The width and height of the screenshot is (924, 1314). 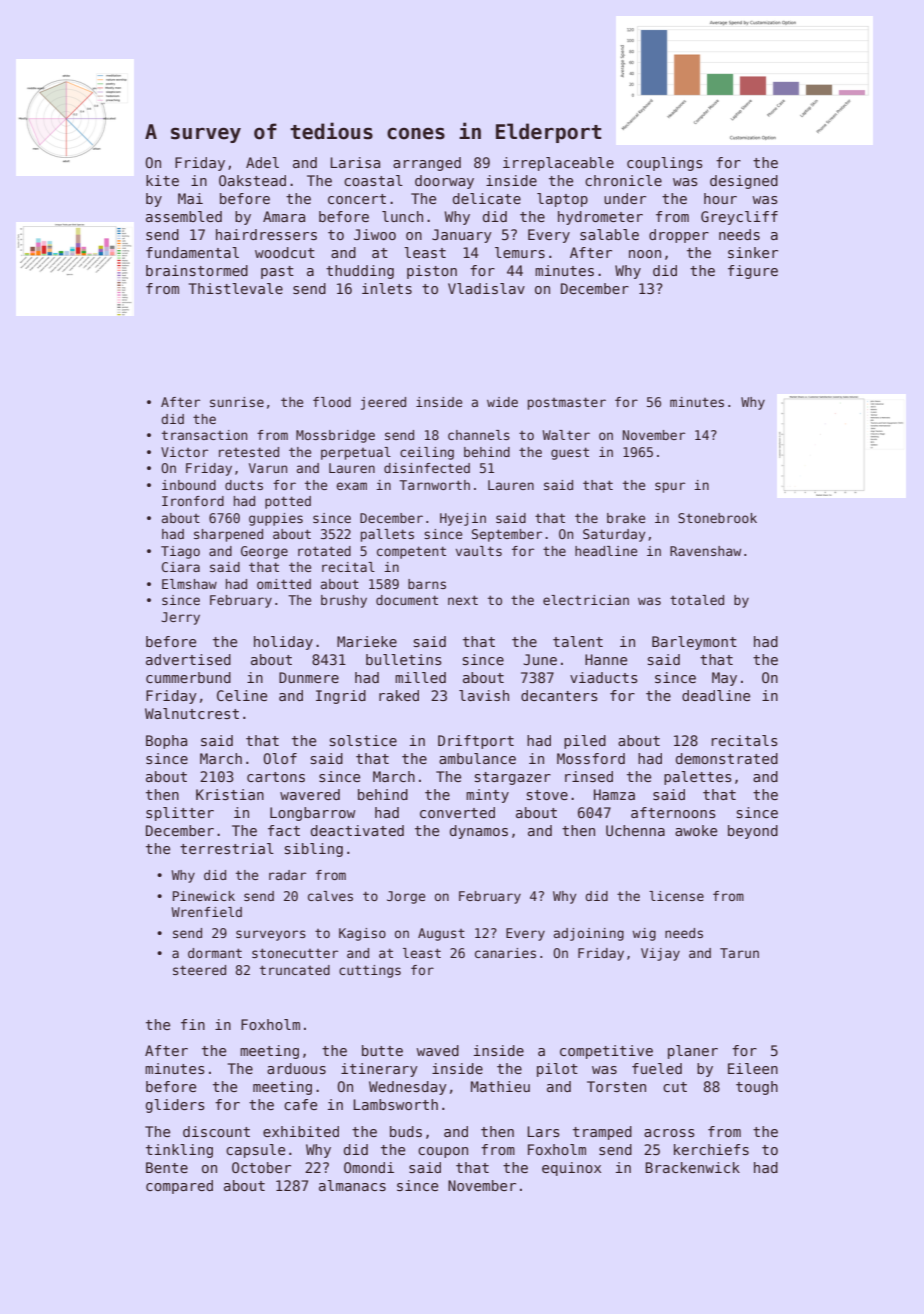 What do you see at coordinates (285, 252) in the screenshot?
I see `woodcut` at bounding box center [285, 252].
